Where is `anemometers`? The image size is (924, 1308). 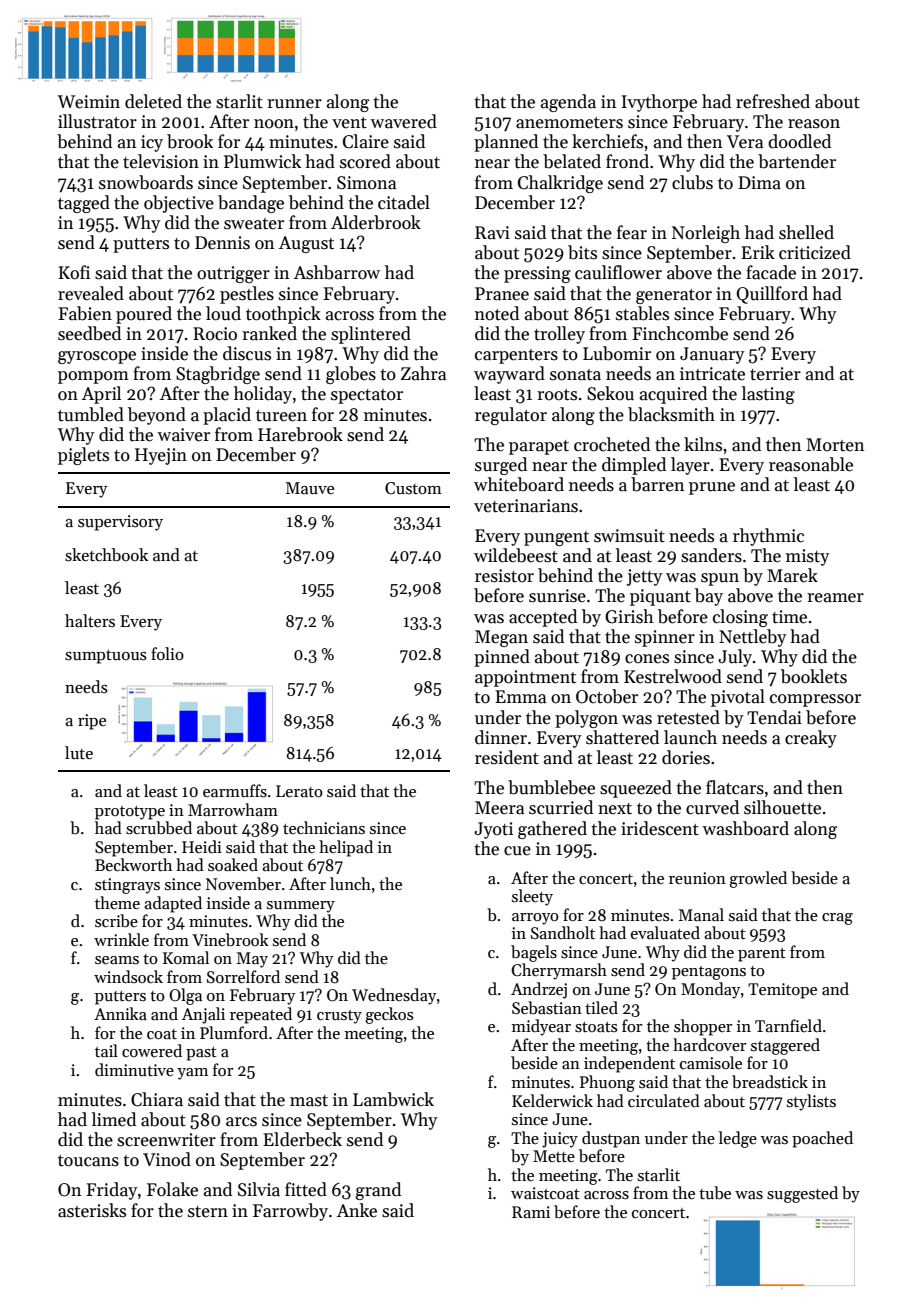 anemometers is located at coordinates (569, 123).
